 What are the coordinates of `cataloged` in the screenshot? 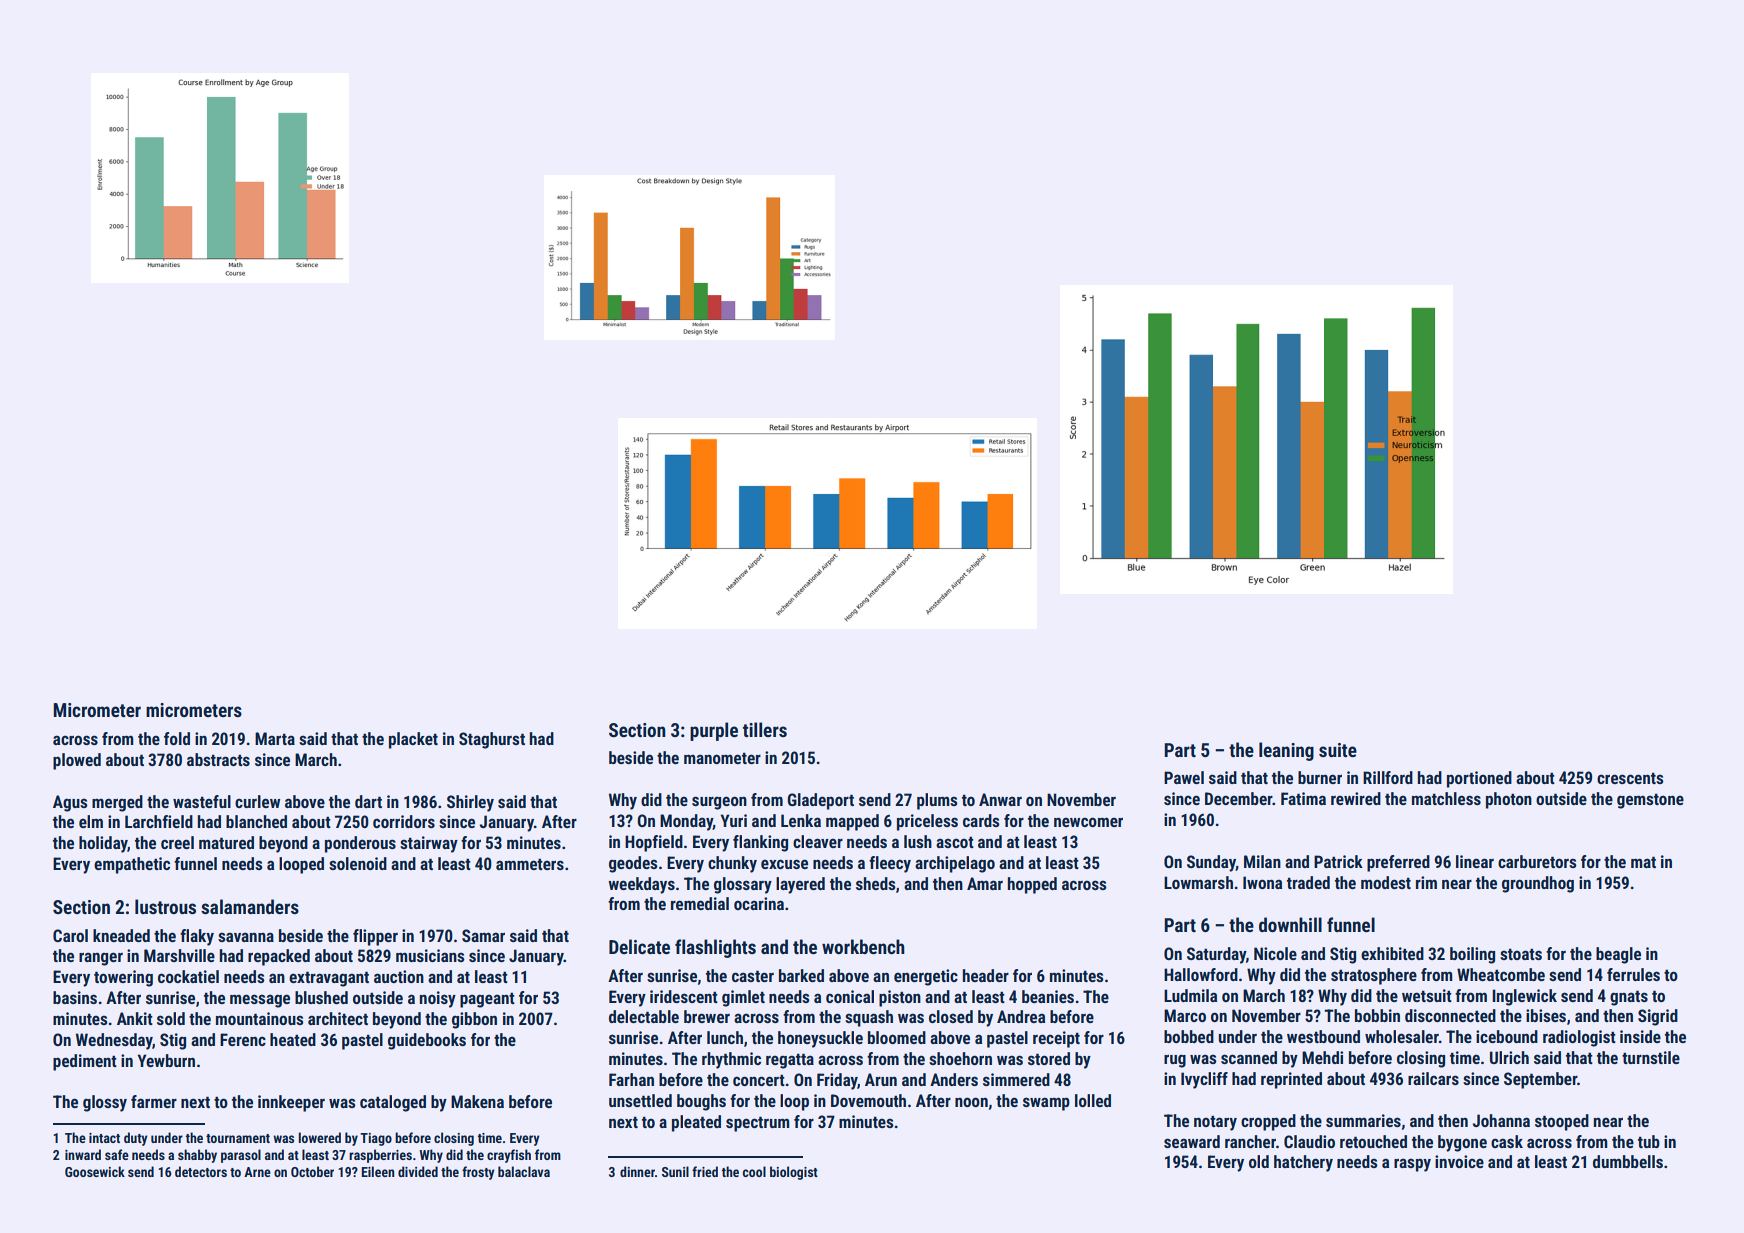 It's located at (393, 1103).
